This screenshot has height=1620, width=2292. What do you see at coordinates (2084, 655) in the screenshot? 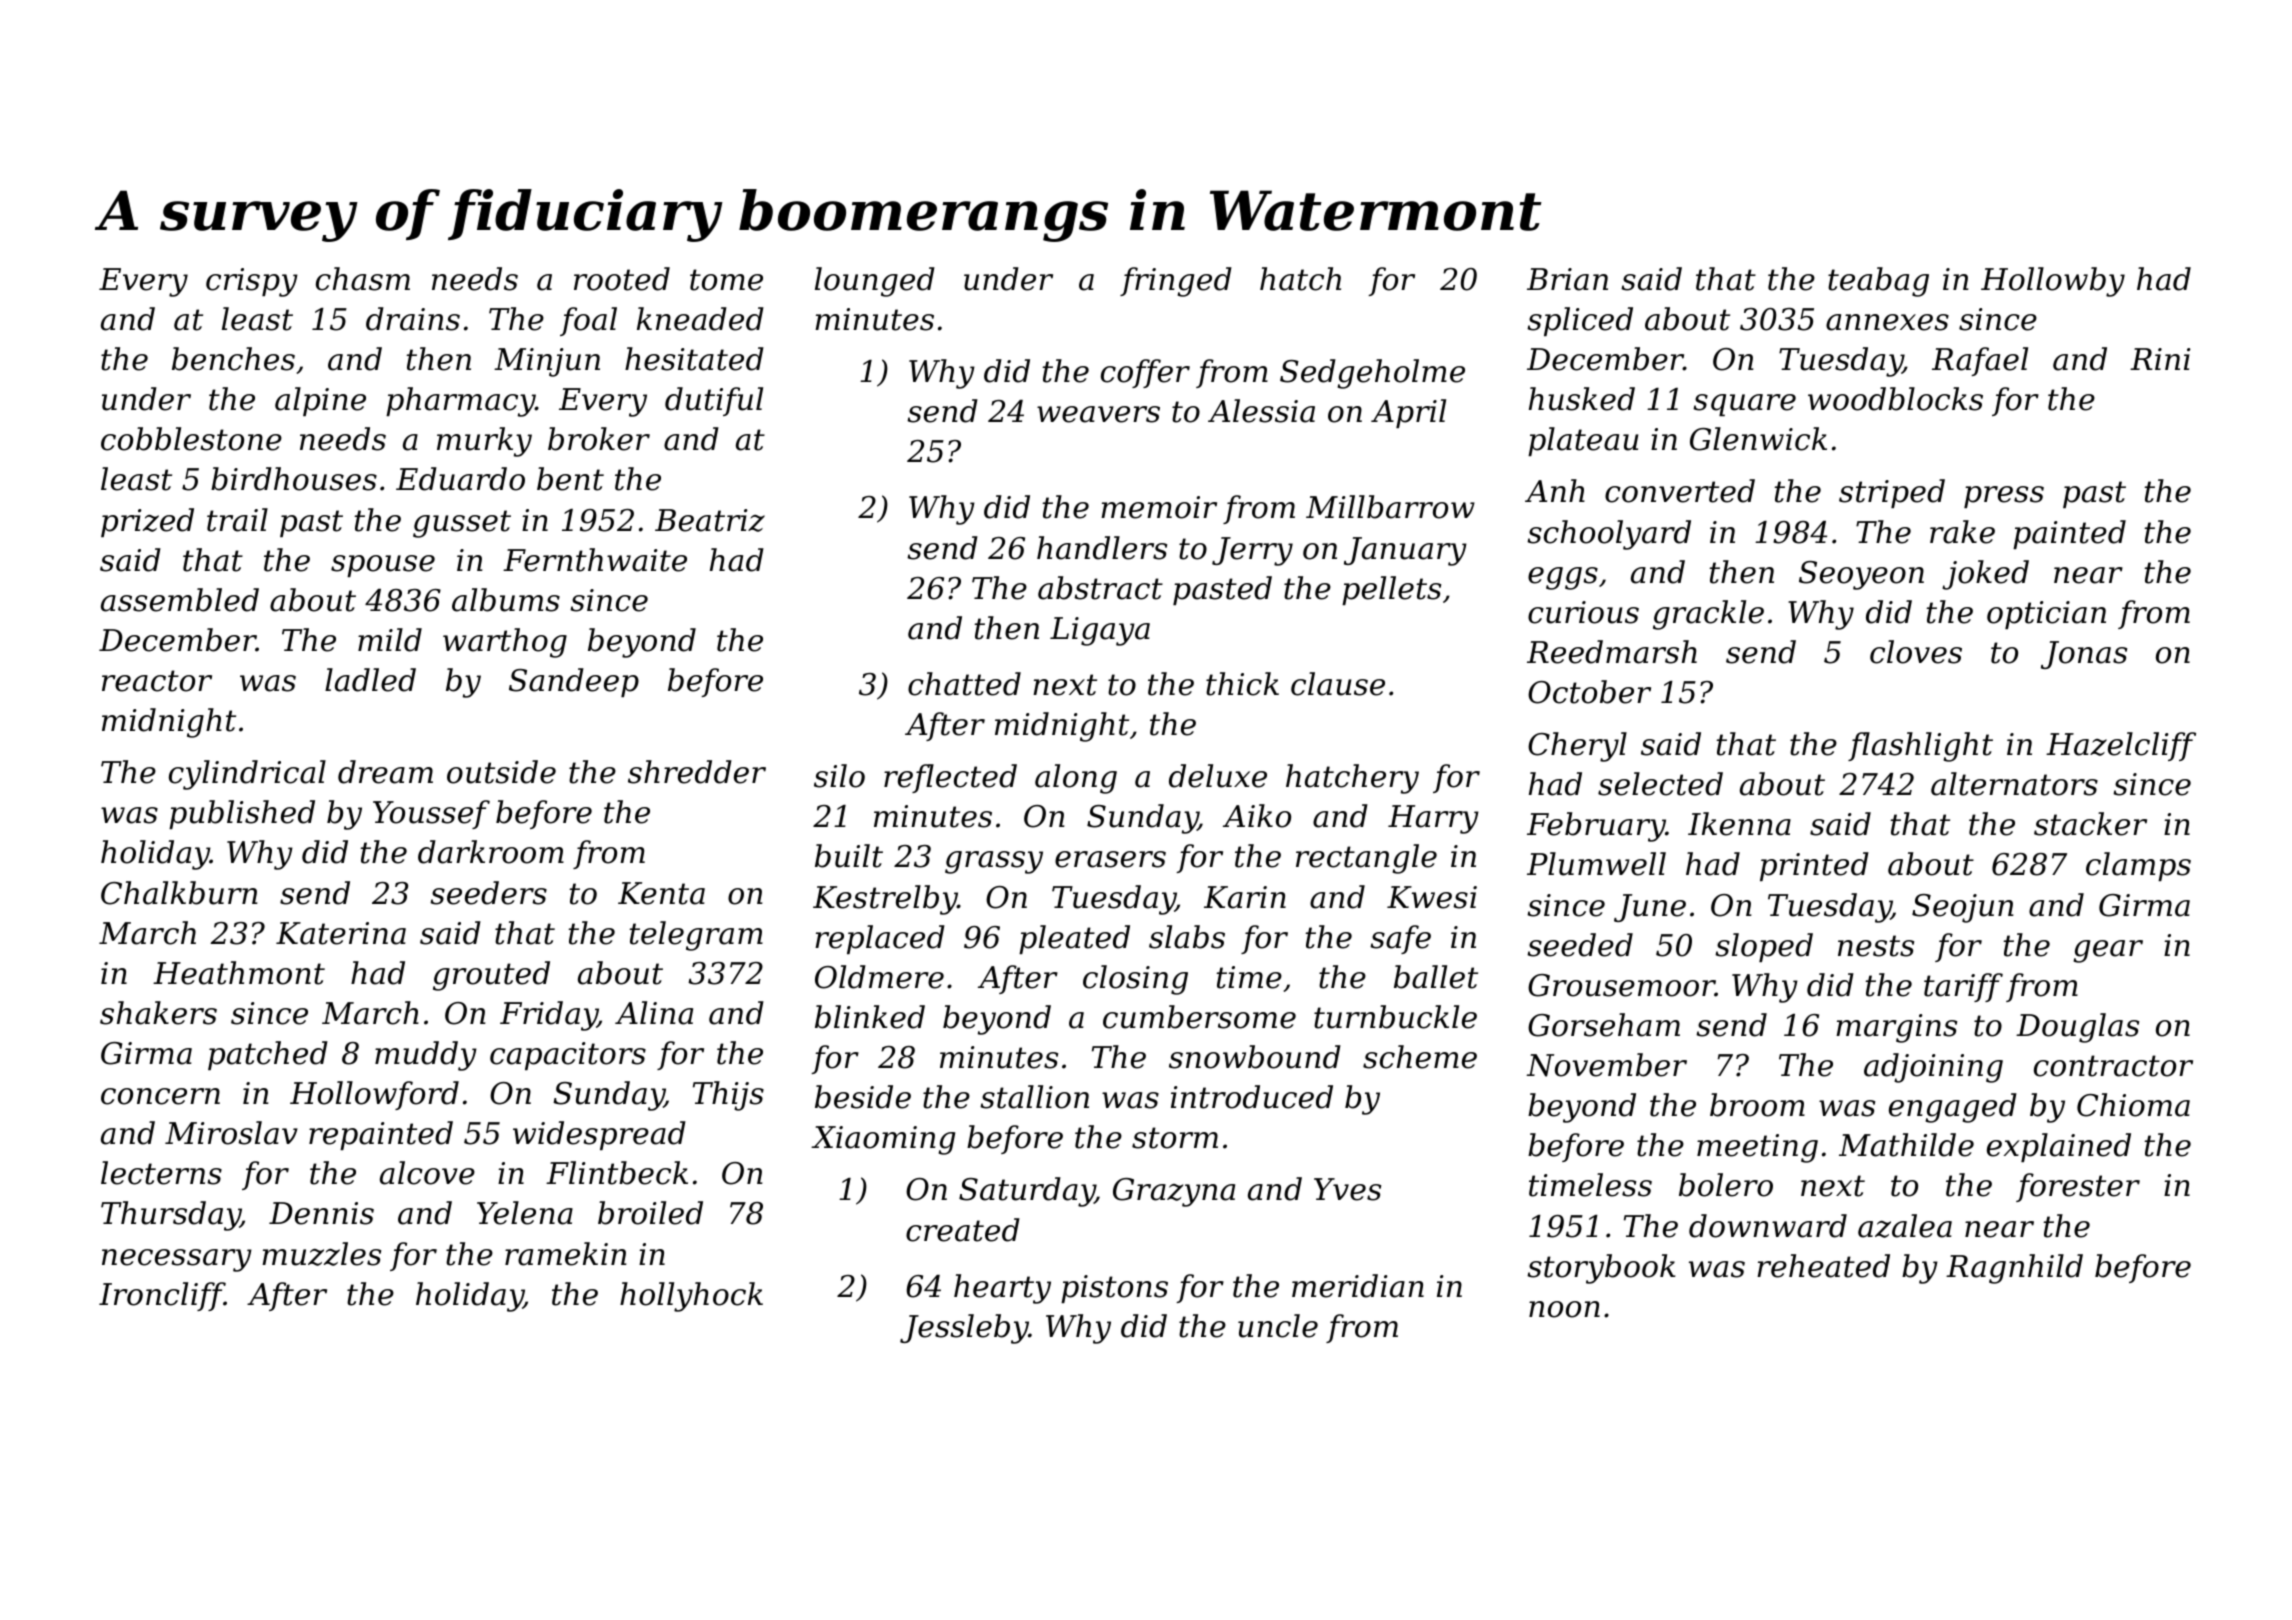
I see `Jonas` at bounding box center [2084, 655].
